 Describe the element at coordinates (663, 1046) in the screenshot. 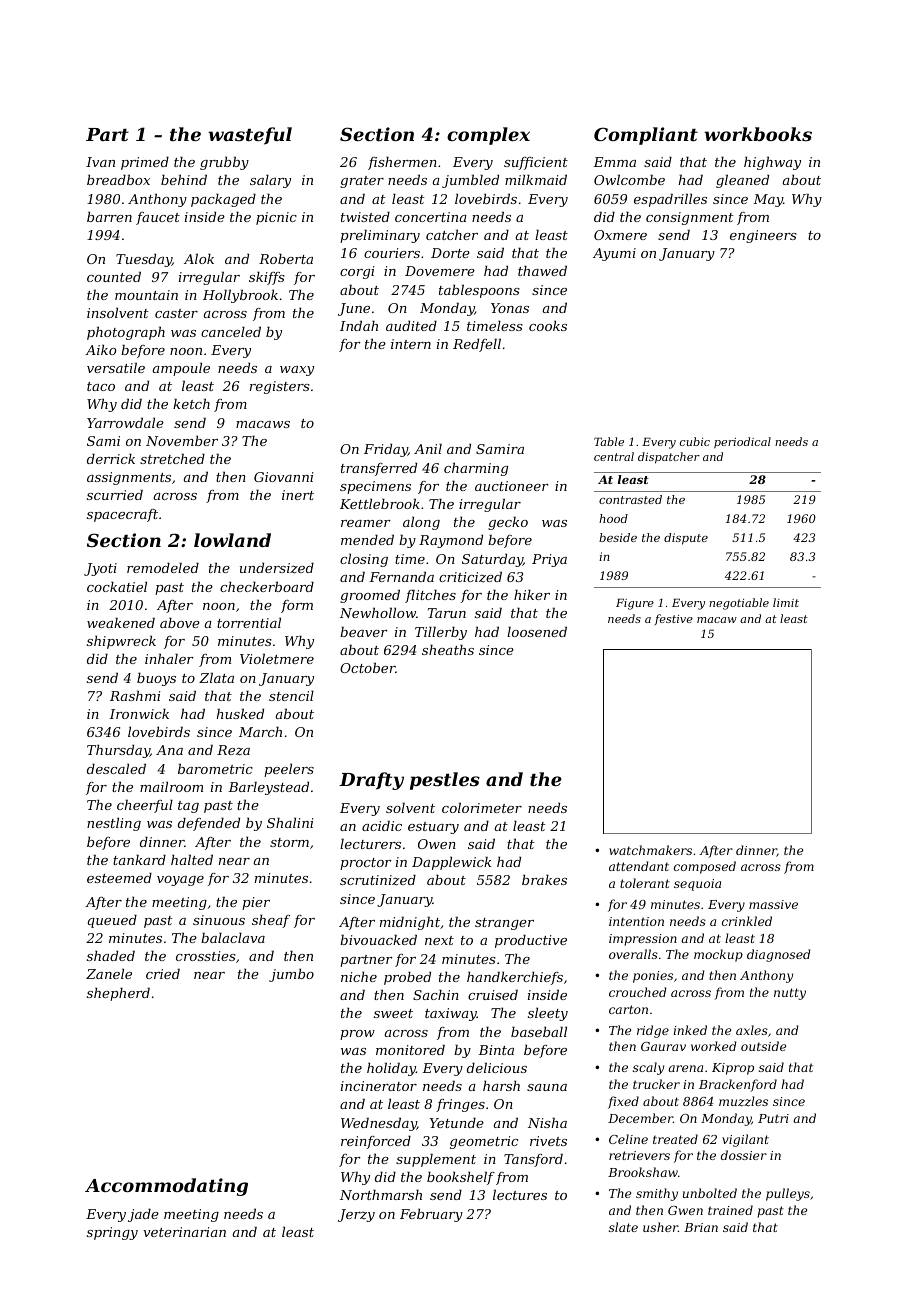

I see `Gaurav` at that location.
